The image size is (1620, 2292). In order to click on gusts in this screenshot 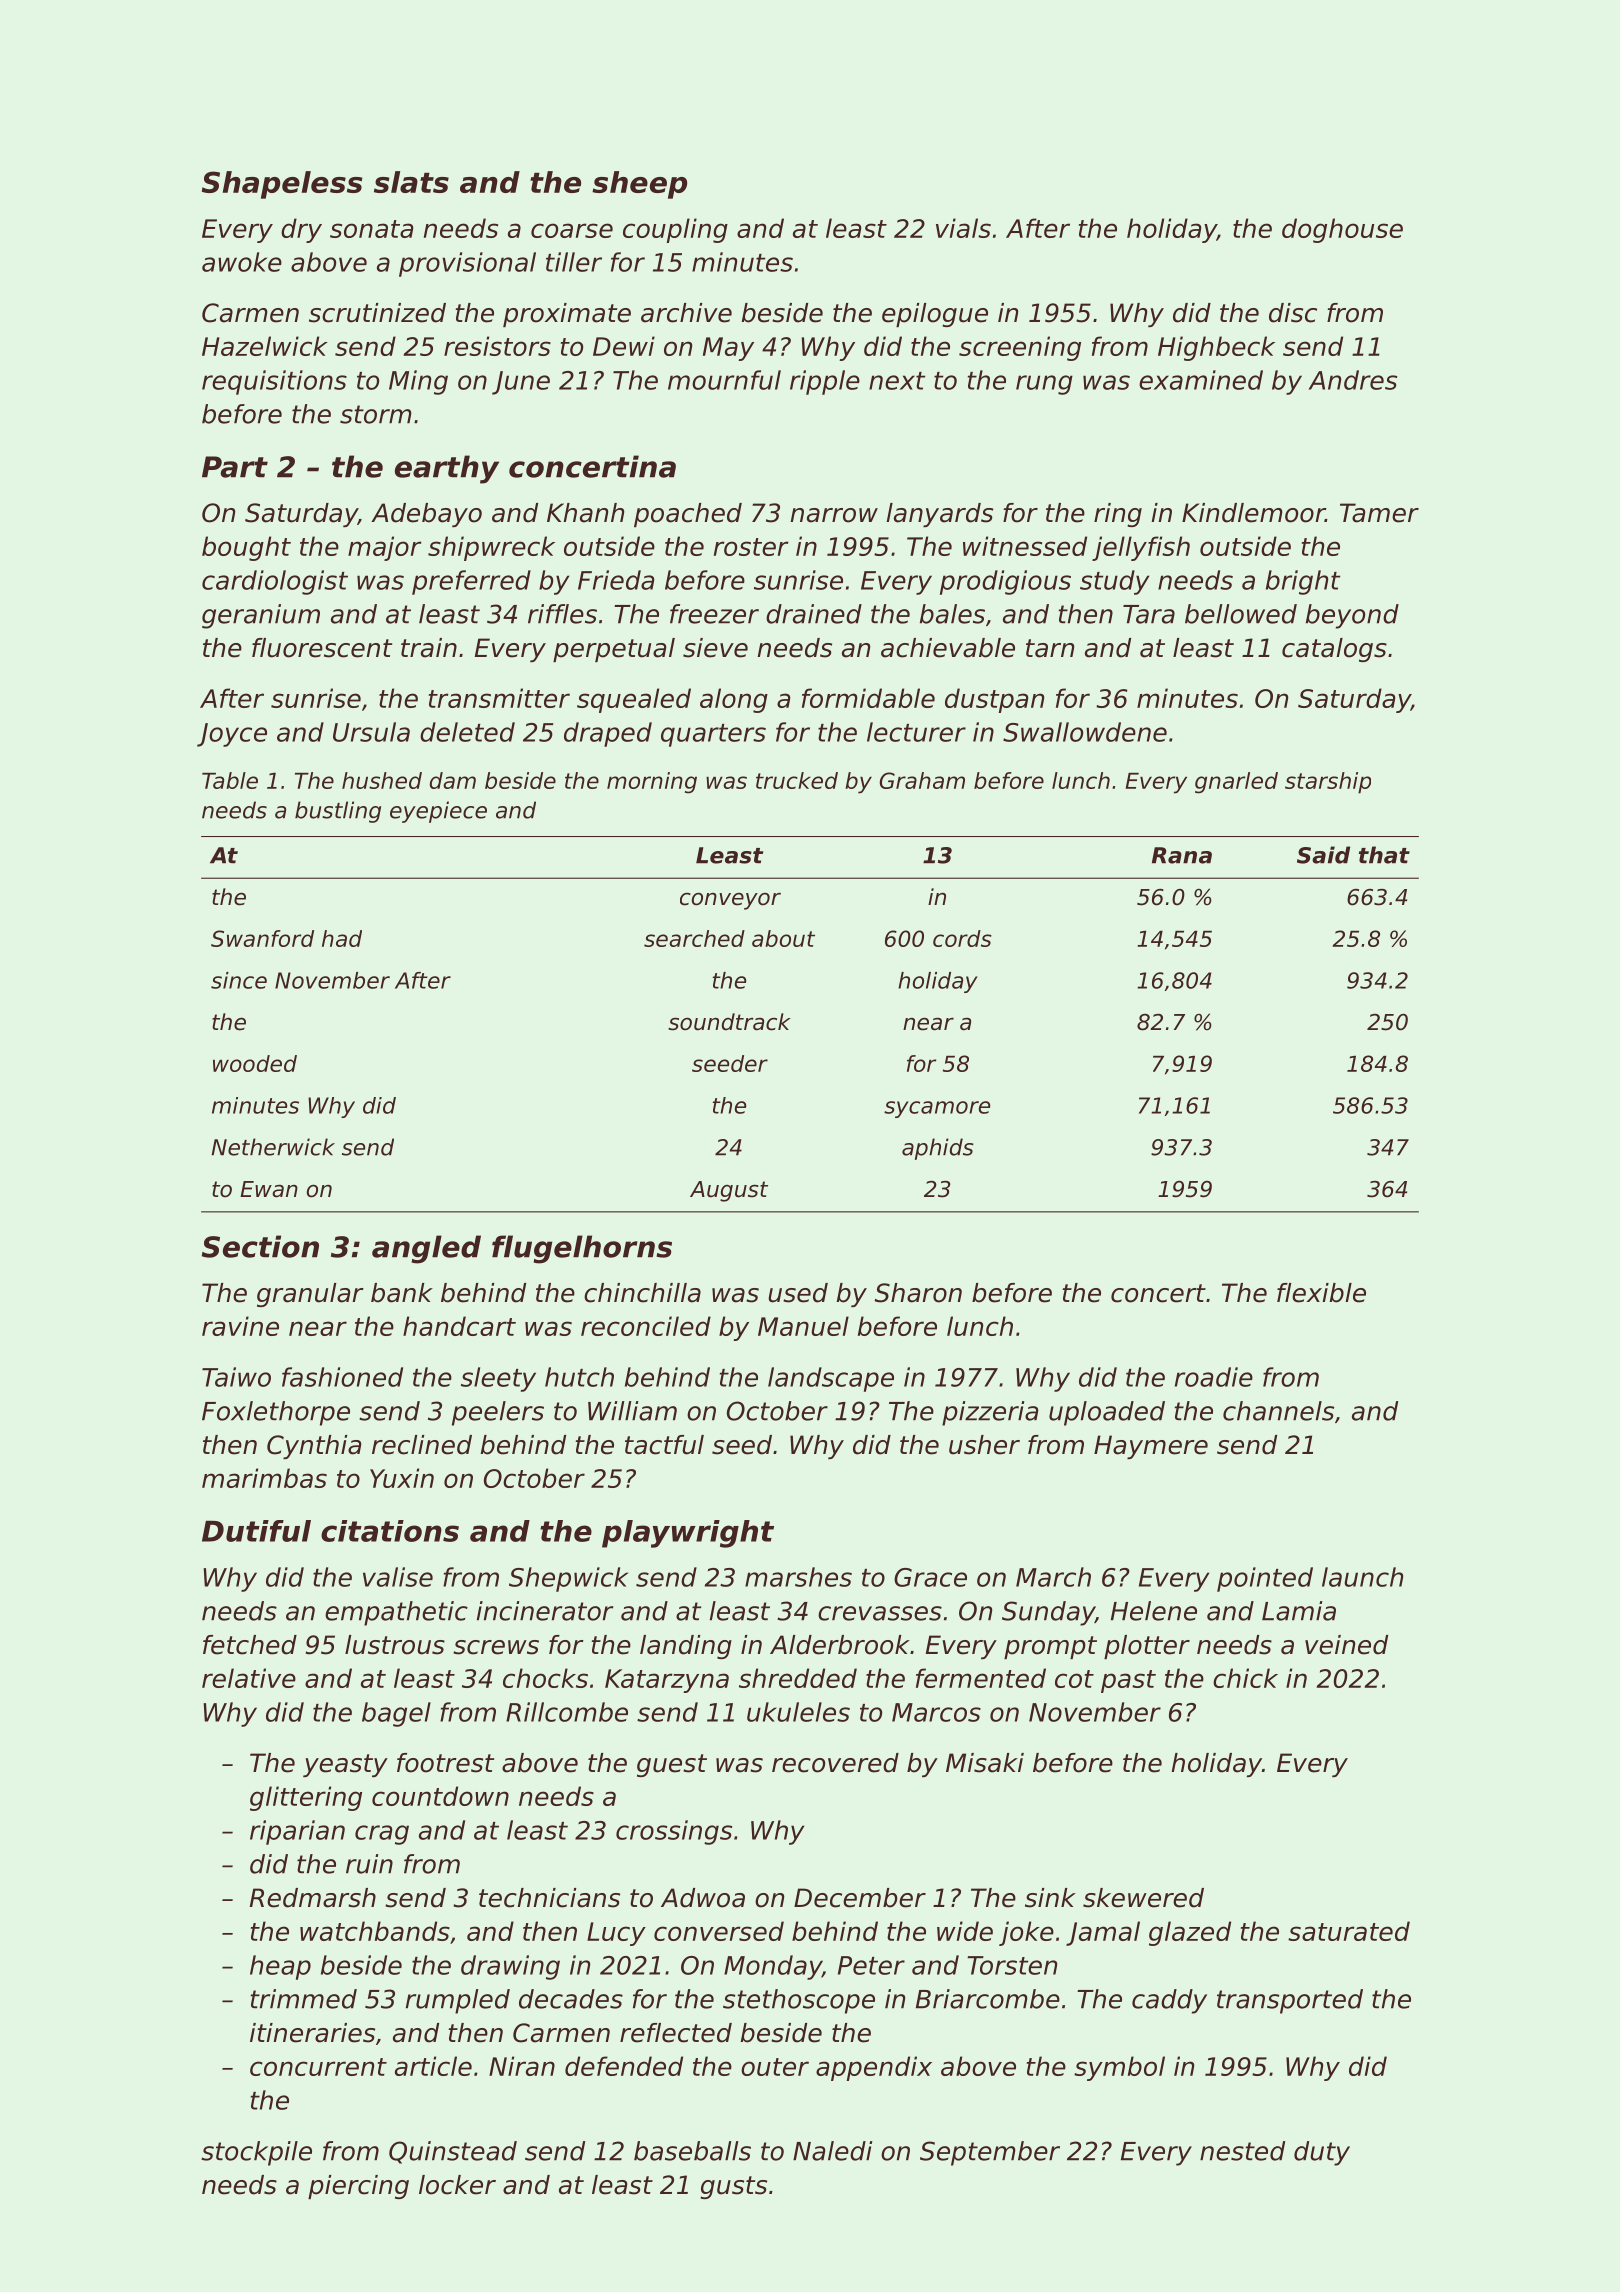, I will do `click(734, 2187)`.
